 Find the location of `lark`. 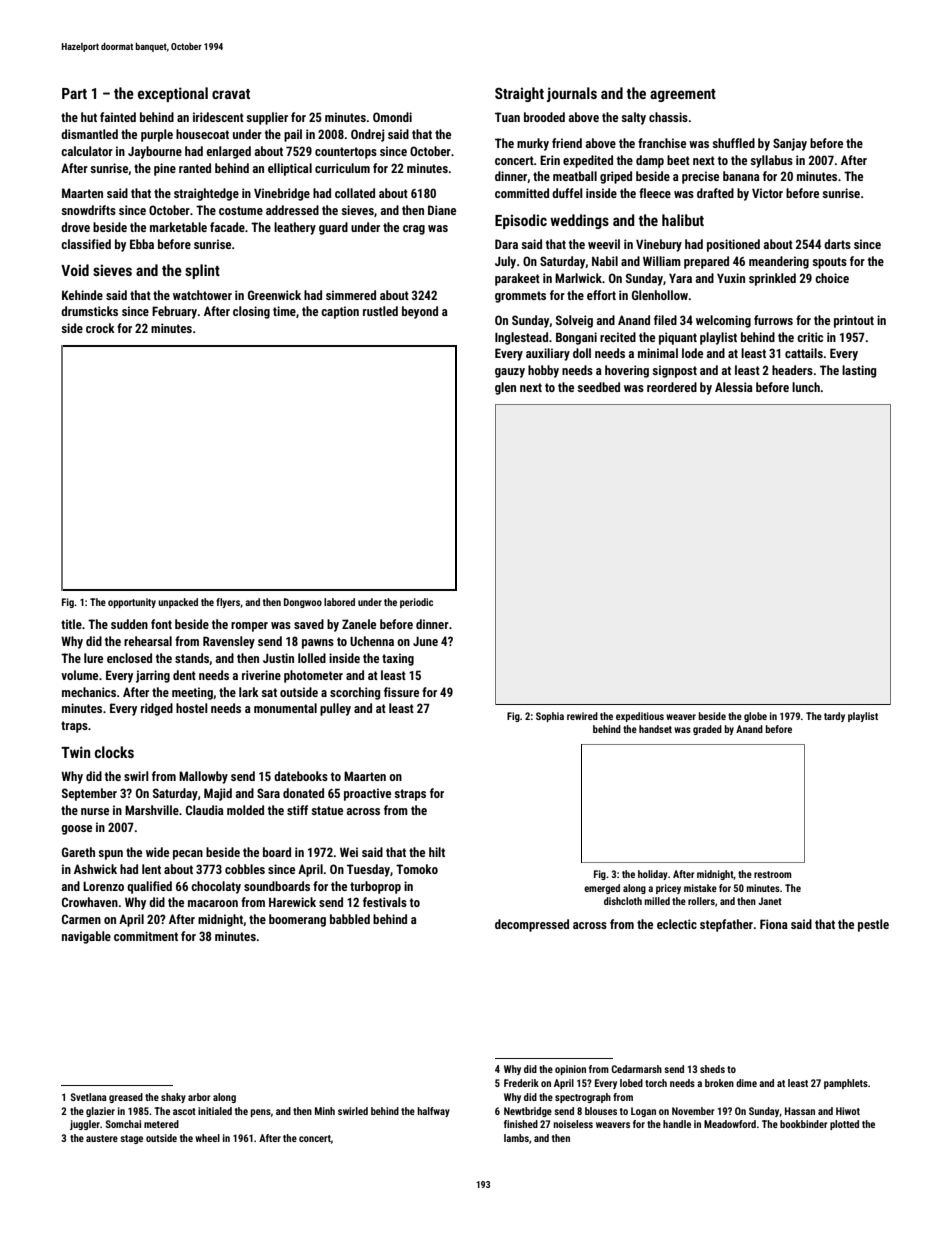

lark is located at coordinates (249, 692).
